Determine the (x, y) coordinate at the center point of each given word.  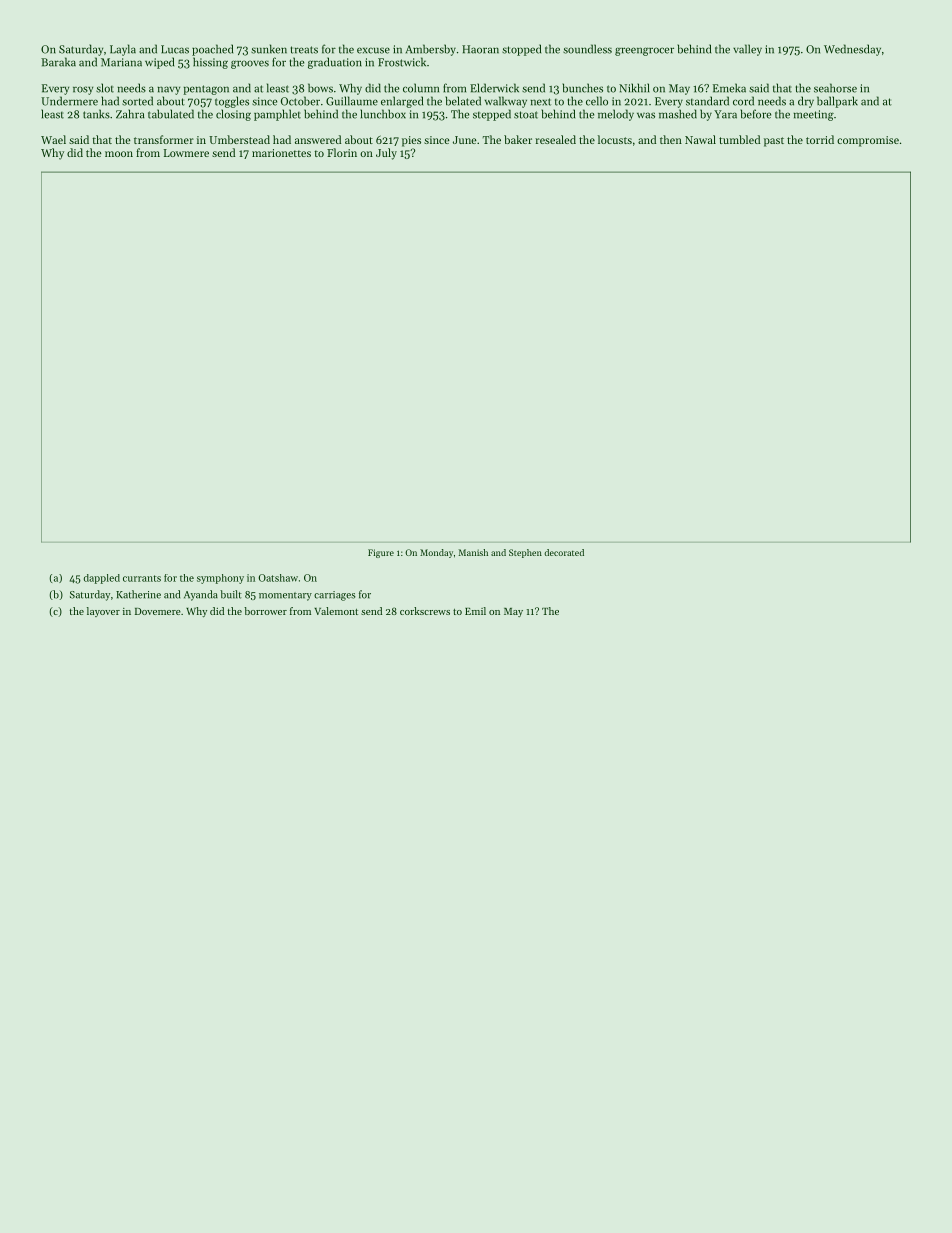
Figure (381, 553)
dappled (102, 579)
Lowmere (186, 153)
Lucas (175, 49)
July (386, 154)
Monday (436, 553)
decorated (564, 552)
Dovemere (158, 611)
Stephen (525, 553)
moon (119, 154)
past (774, 142)
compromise (868, 141)
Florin (342, 152)
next (541, 102)
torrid (820, 139)
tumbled (739, 139)
